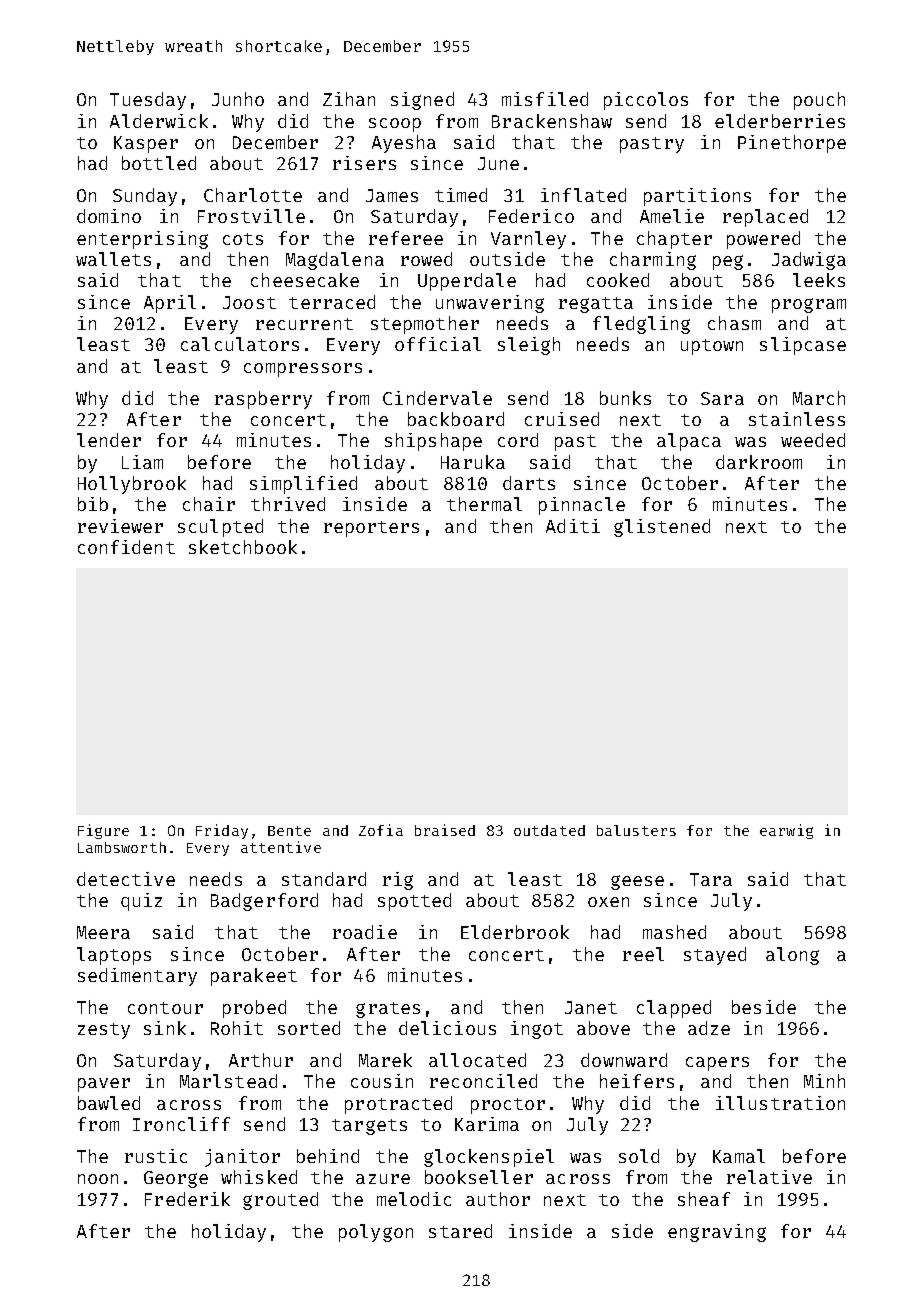 Image resolution: width=924 pixels, height=1314 pixels. I want to click on Elderbrook, so click(515, 932).
